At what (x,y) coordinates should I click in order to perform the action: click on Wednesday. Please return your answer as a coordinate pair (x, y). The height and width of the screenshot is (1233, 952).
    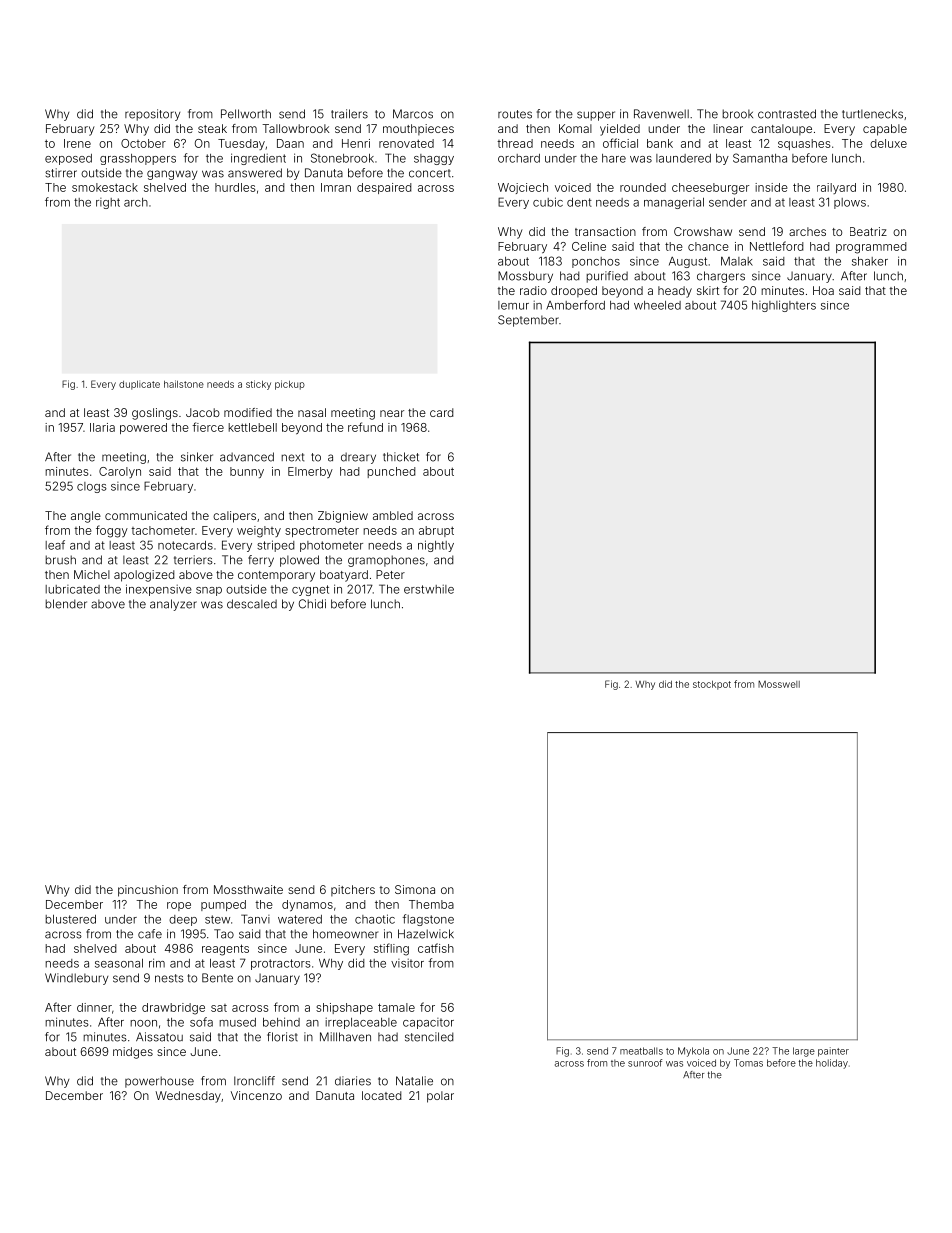
    Looking at the image, I should click on (188, 1097).
